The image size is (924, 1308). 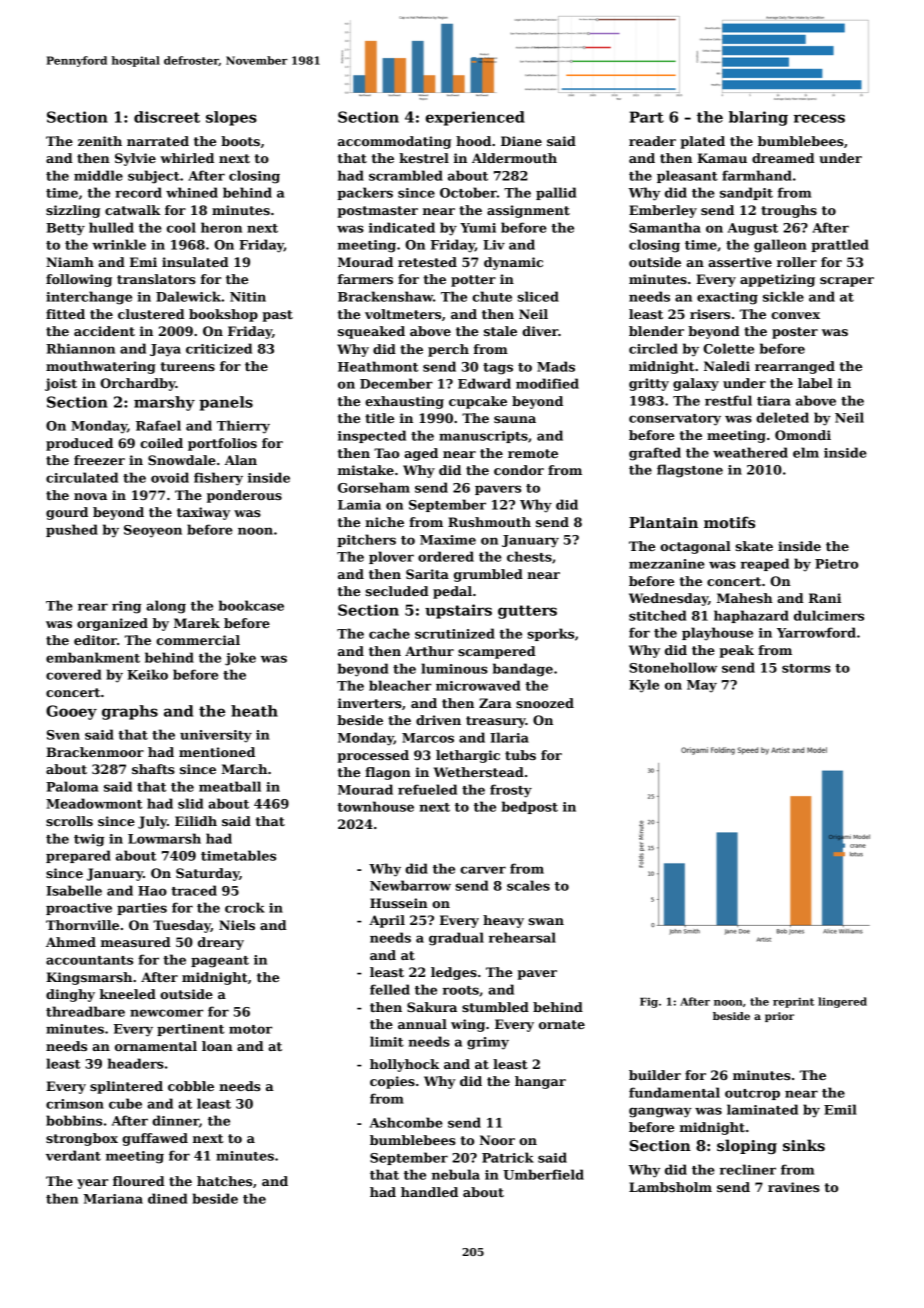 What do you see at coordinates (657, 615) in the screenshot?
I see `stitched` at bounding box center [657, 615].
